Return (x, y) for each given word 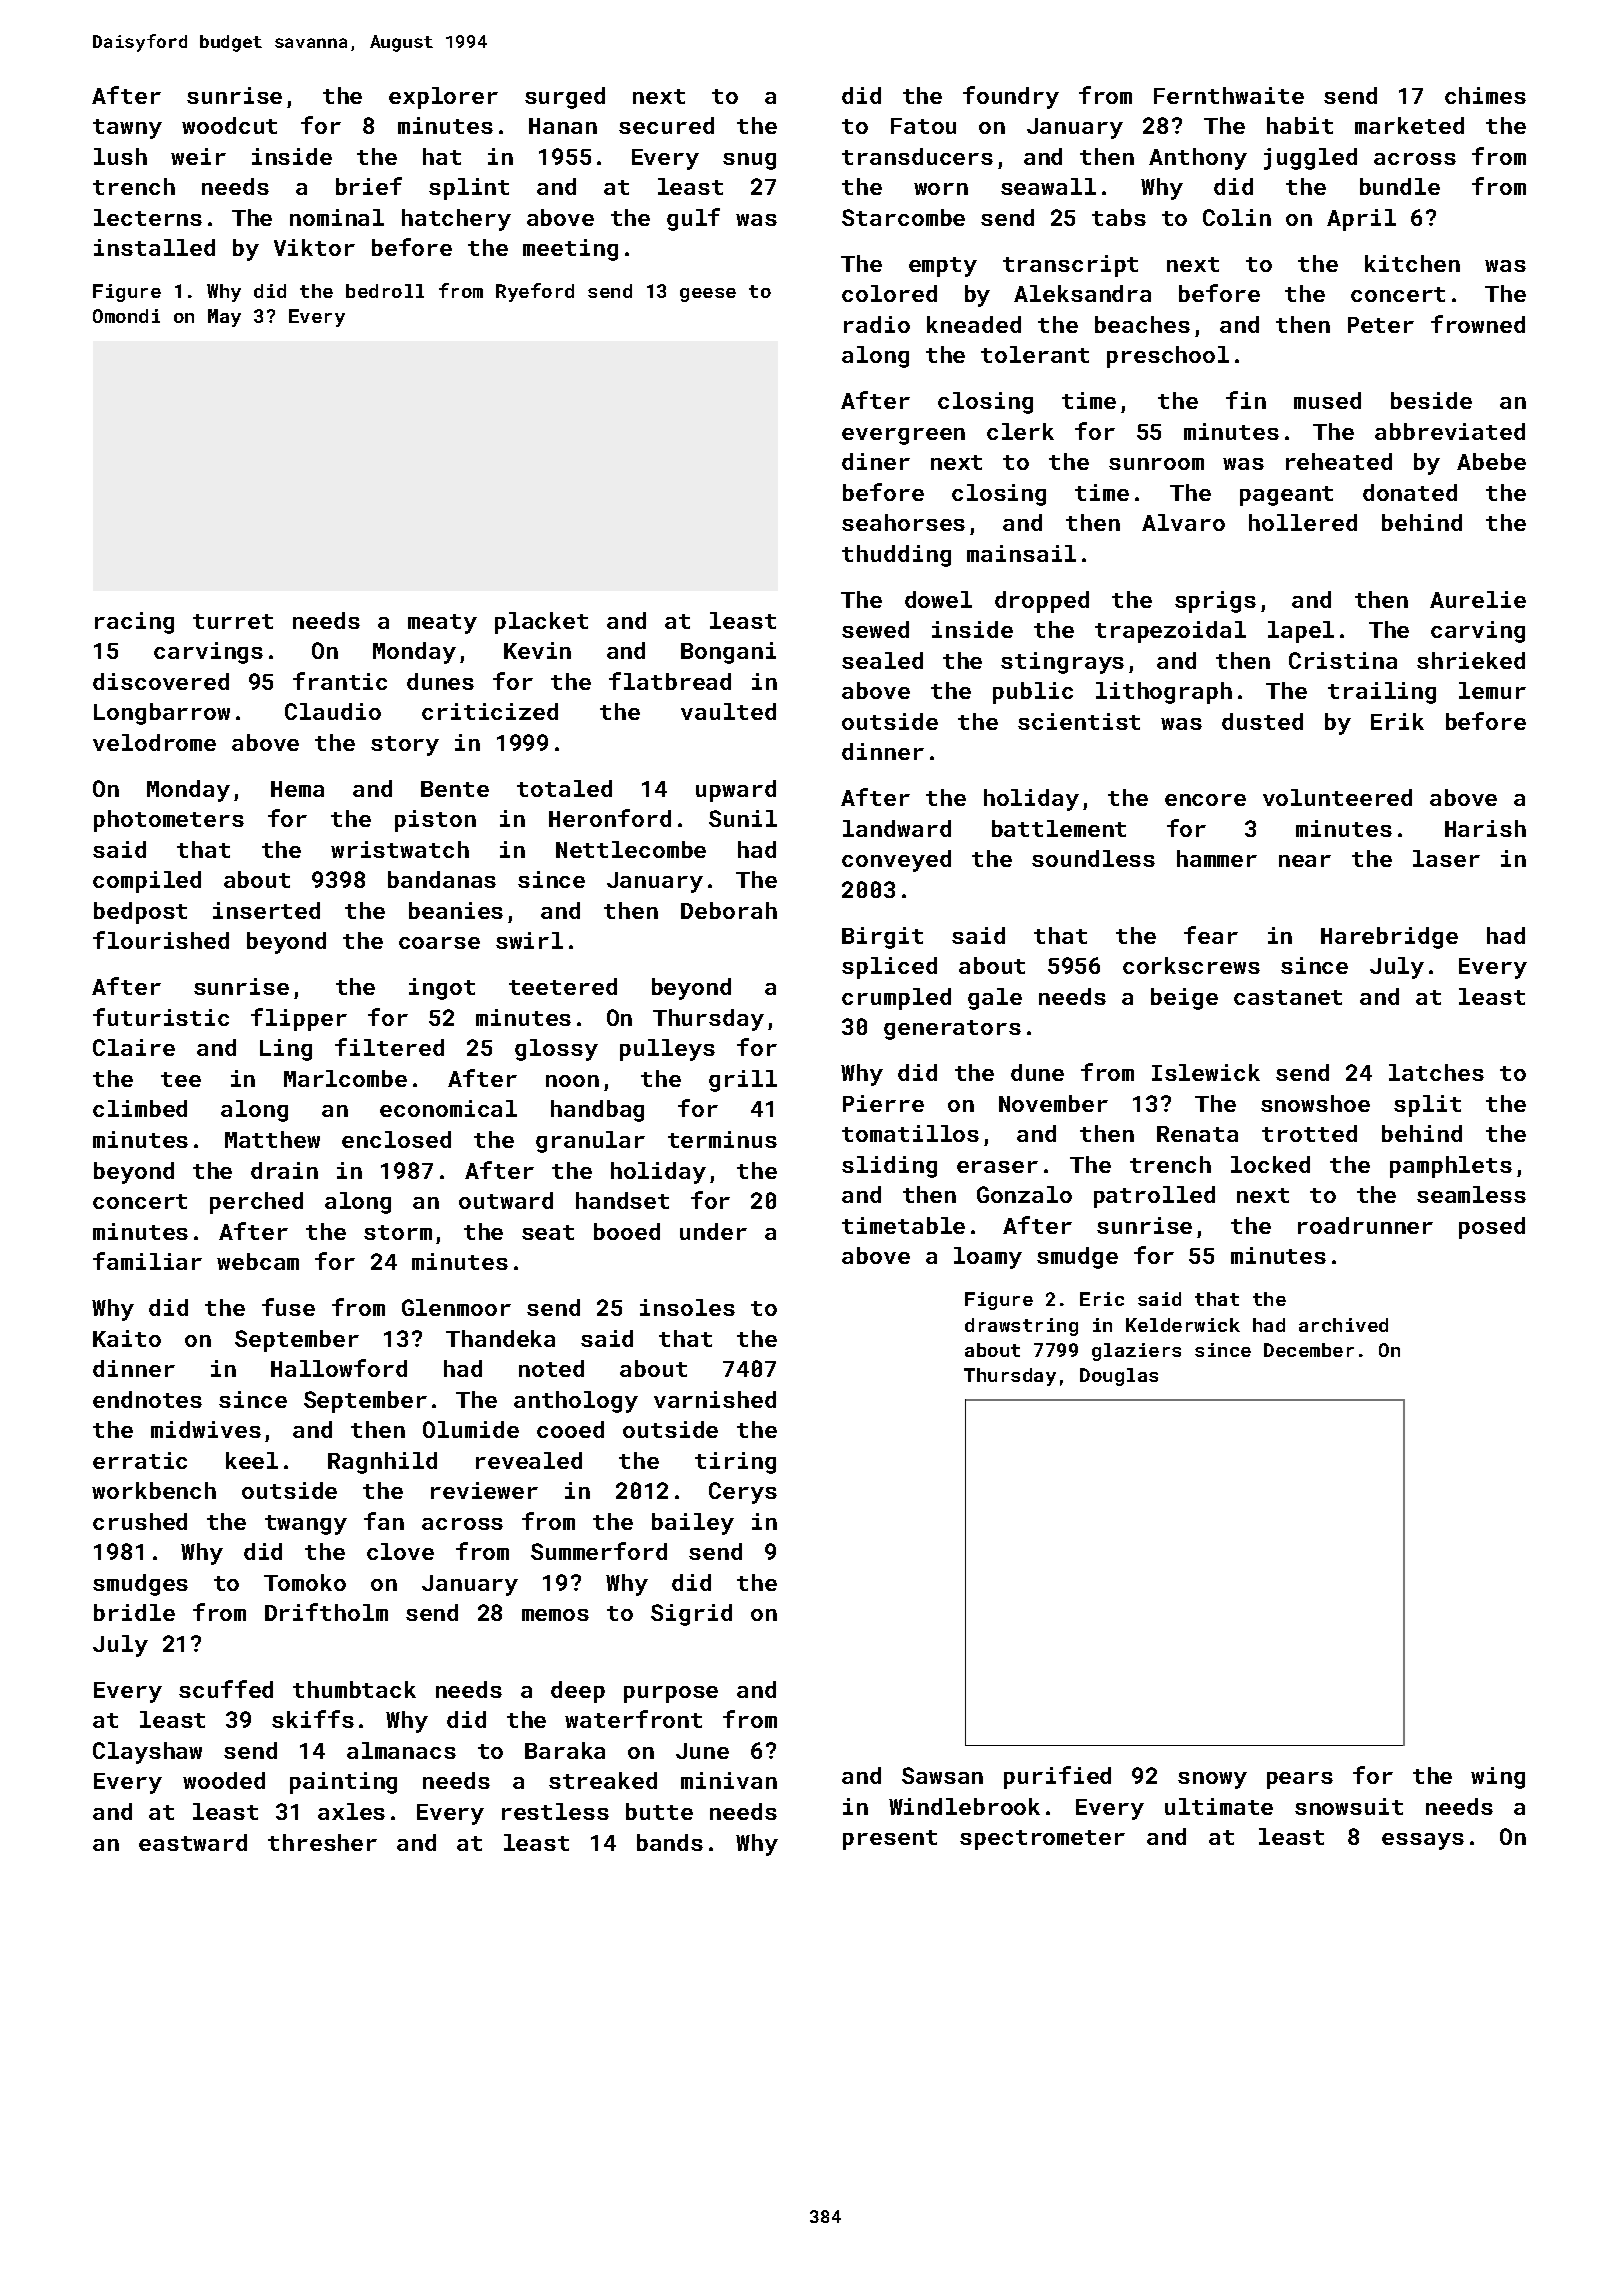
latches (1436, 1072)
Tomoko (305, 1582)
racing (134, 623)
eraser (997, 1167)
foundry (1011, 97)
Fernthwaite (1229, 95)
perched (256, 1203)
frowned (1478, 324)
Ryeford (535, 292)
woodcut (229, 125)
